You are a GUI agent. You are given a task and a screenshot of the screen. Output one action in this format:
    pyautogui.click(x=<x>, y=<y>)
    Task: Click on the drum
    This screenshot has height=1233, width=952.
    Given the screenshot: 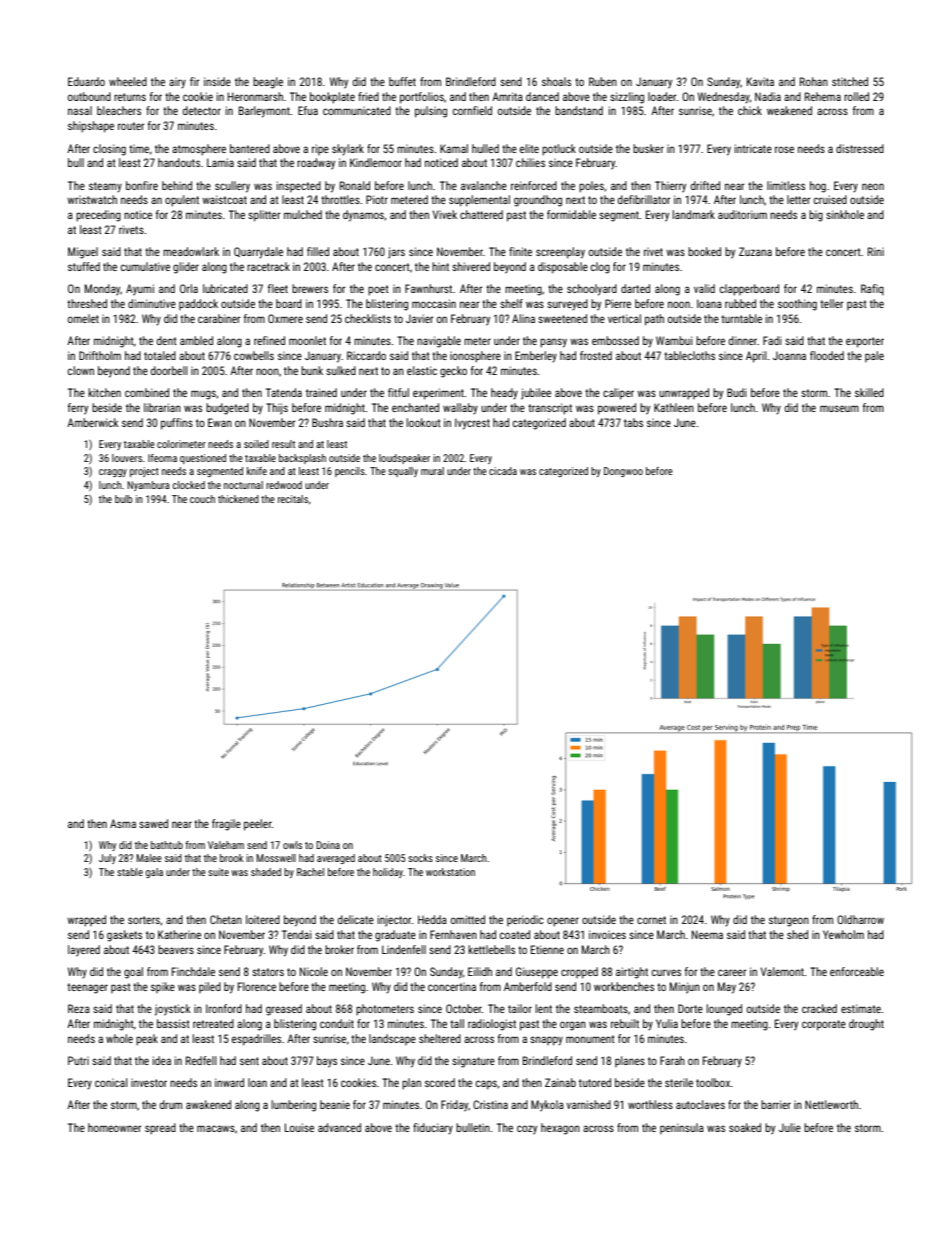 What is the action you would take?
    pyautogui.click(x=171, y=1104)
